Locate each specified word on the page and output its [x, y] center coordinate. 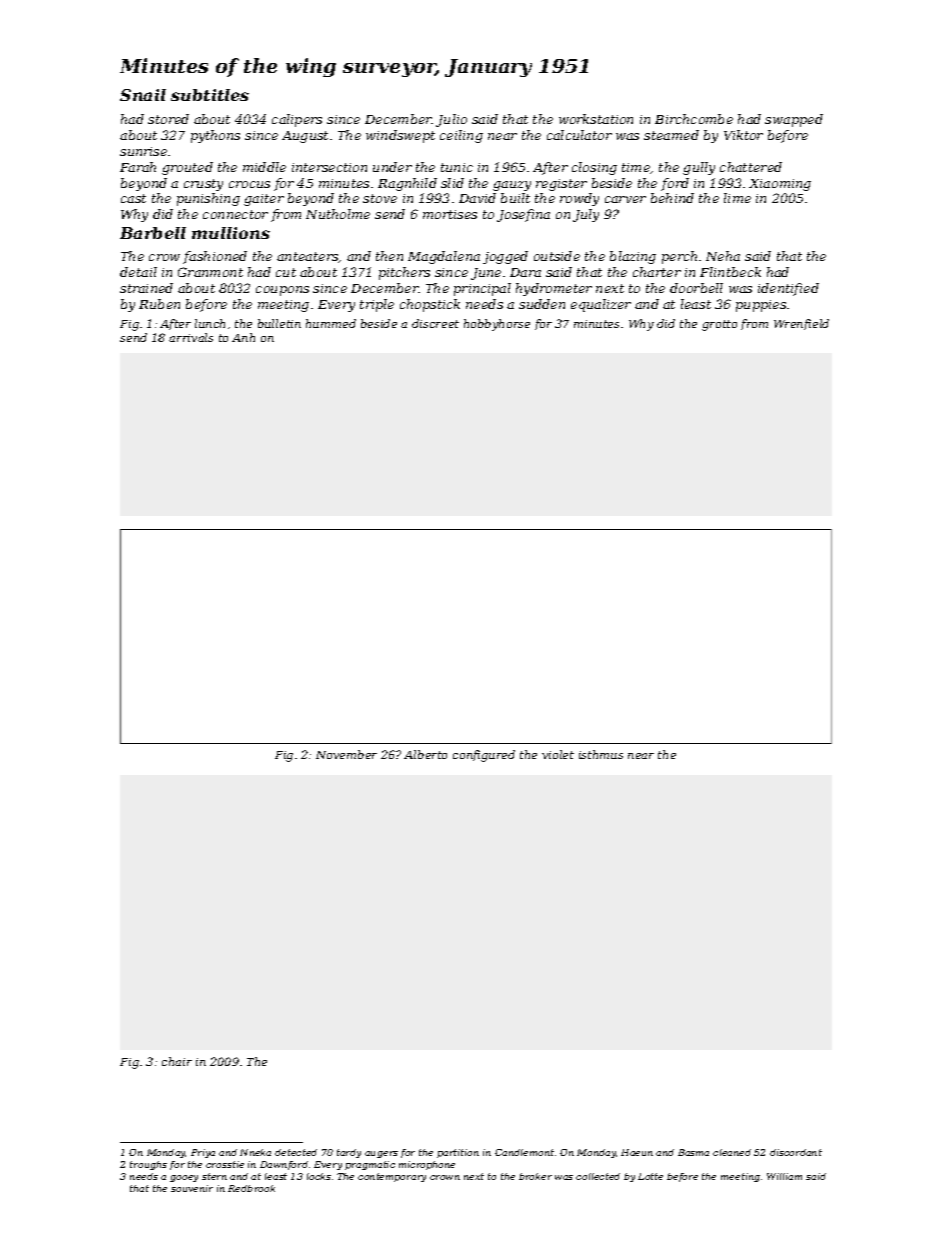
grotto [719, 325]
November [346, 754]
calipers [297, 120]
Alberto [425, 754]
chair [177, 1061]
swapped [794, 120]
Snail [143, 95]
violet [558, 754]
